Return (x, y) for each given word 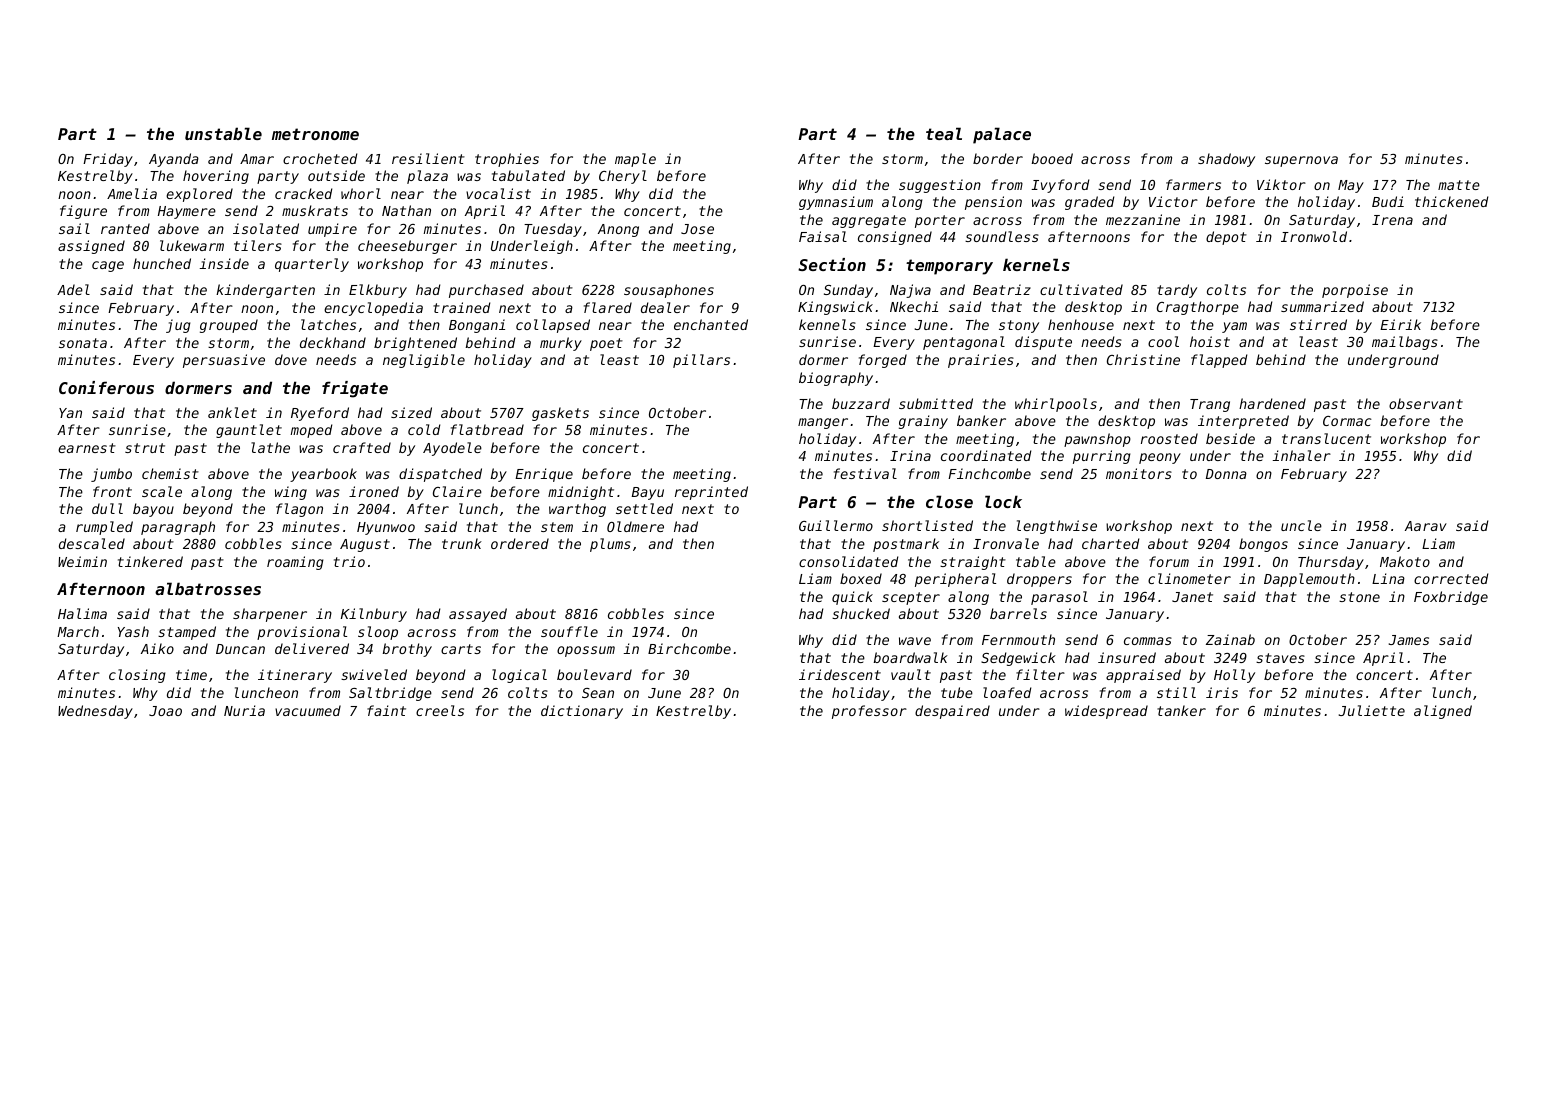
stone (1359, 597)
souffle (569, 631)
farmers (1193, 184)
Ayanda (174, 160)
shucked (861, 613)
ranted (125, 228)
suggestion (940, 186)
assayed (478, 615)
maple (635, 160)
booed (1052, 158)
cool (1163, 341)
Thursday (1331, 563)
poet (606, 344)
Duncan (240, 649)
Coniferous (106, 387)
